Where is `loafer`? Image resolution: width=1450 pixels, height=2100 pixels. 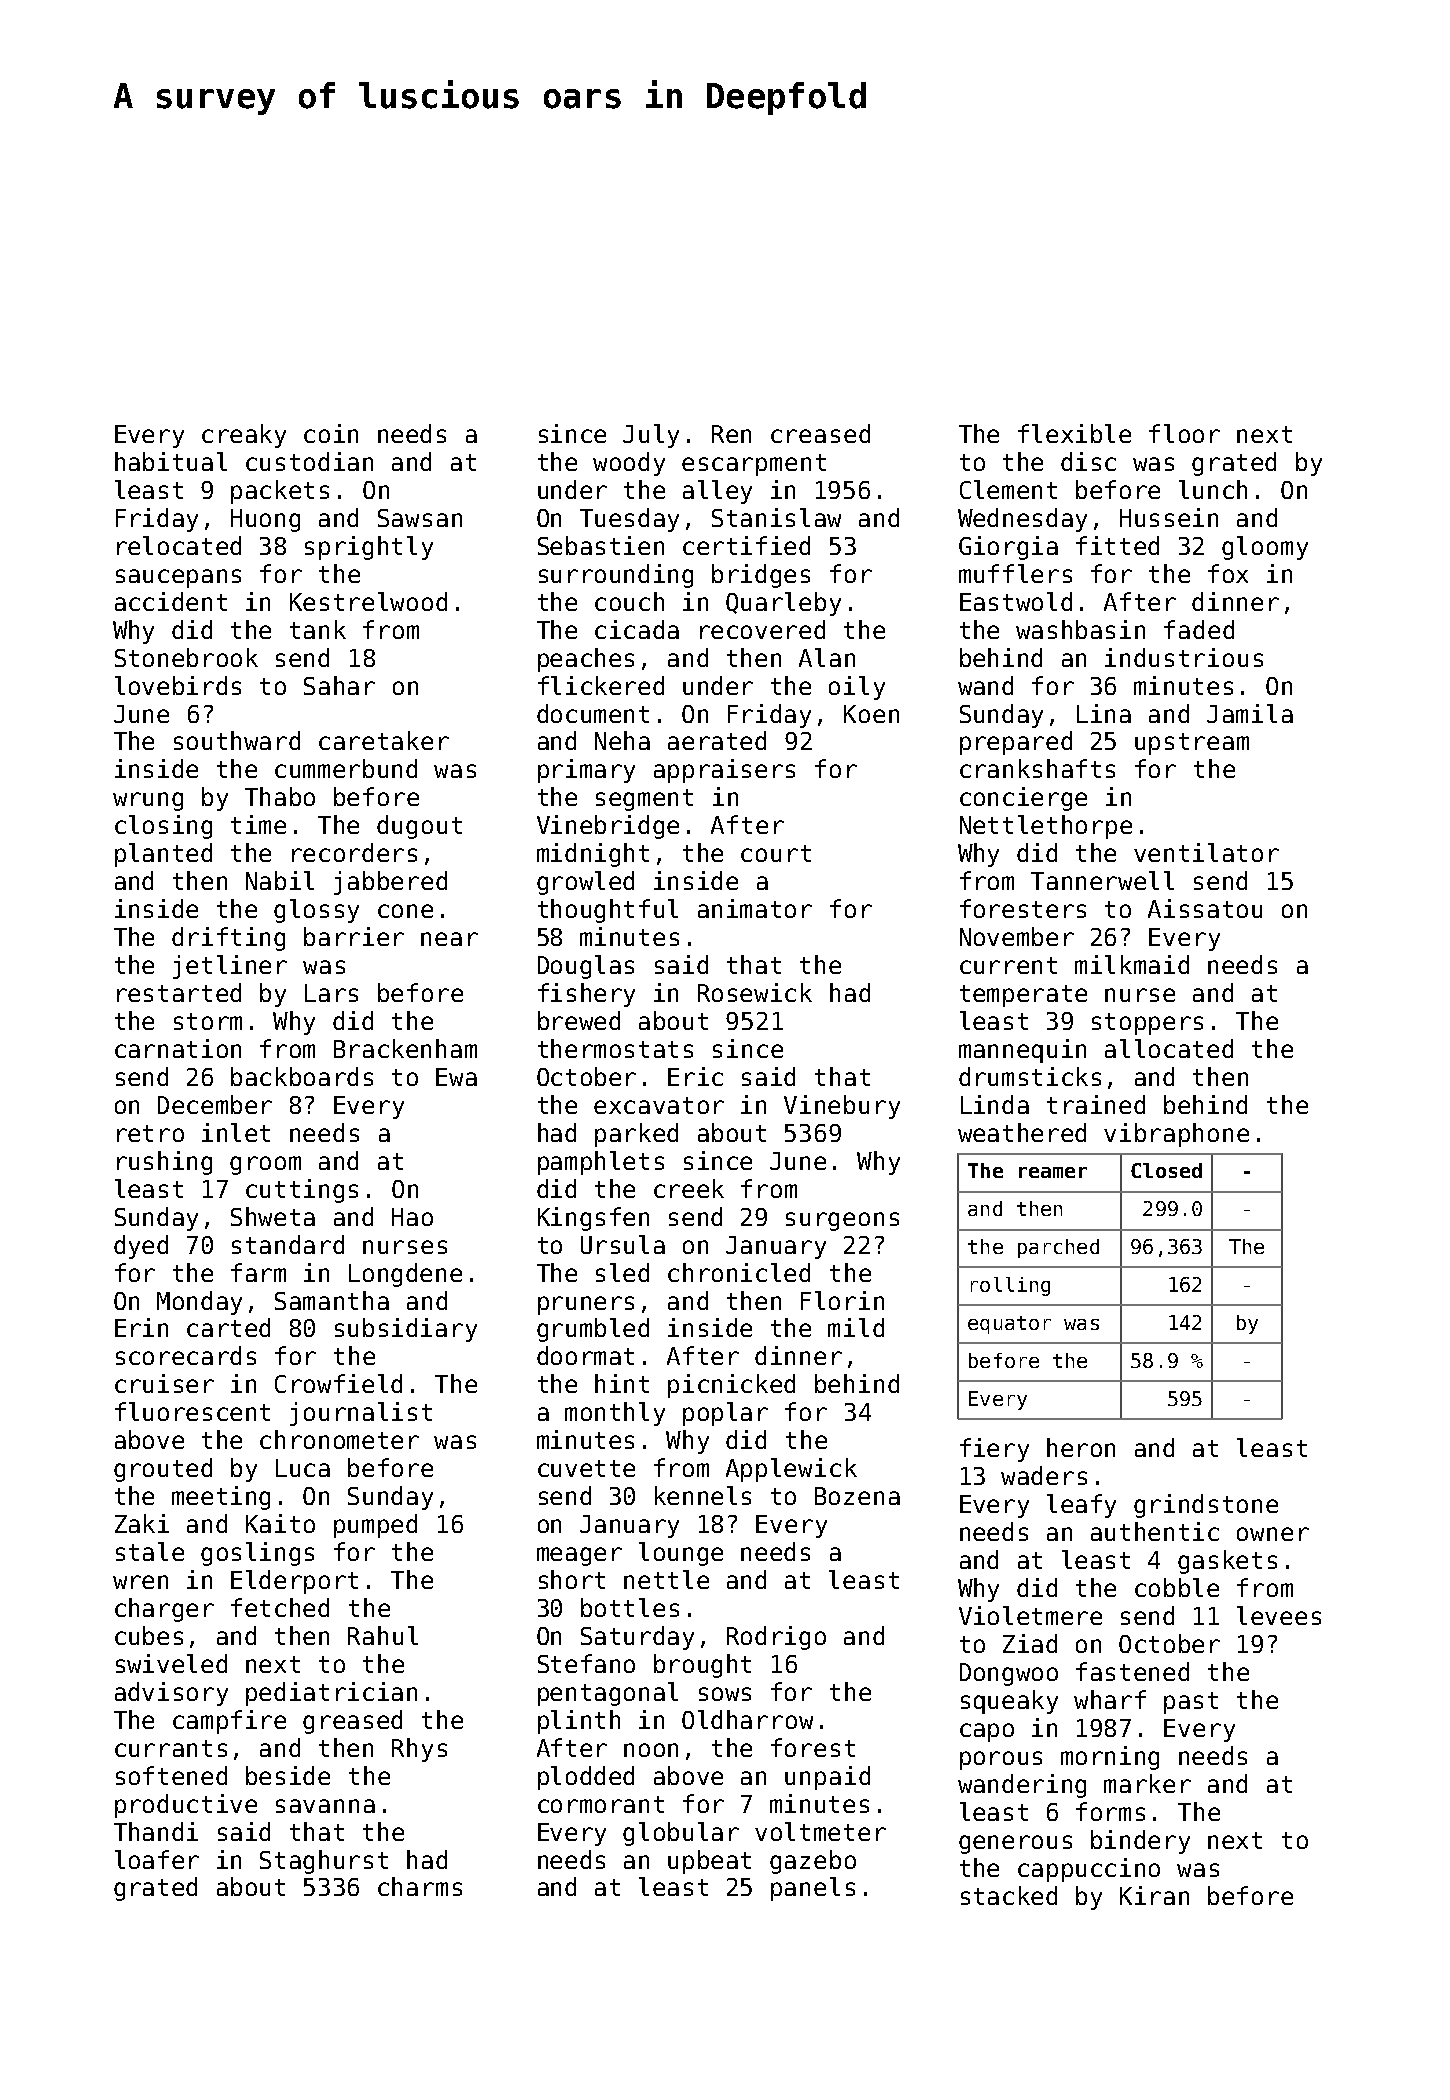 loafer is located at coordinates (157, 1859).
